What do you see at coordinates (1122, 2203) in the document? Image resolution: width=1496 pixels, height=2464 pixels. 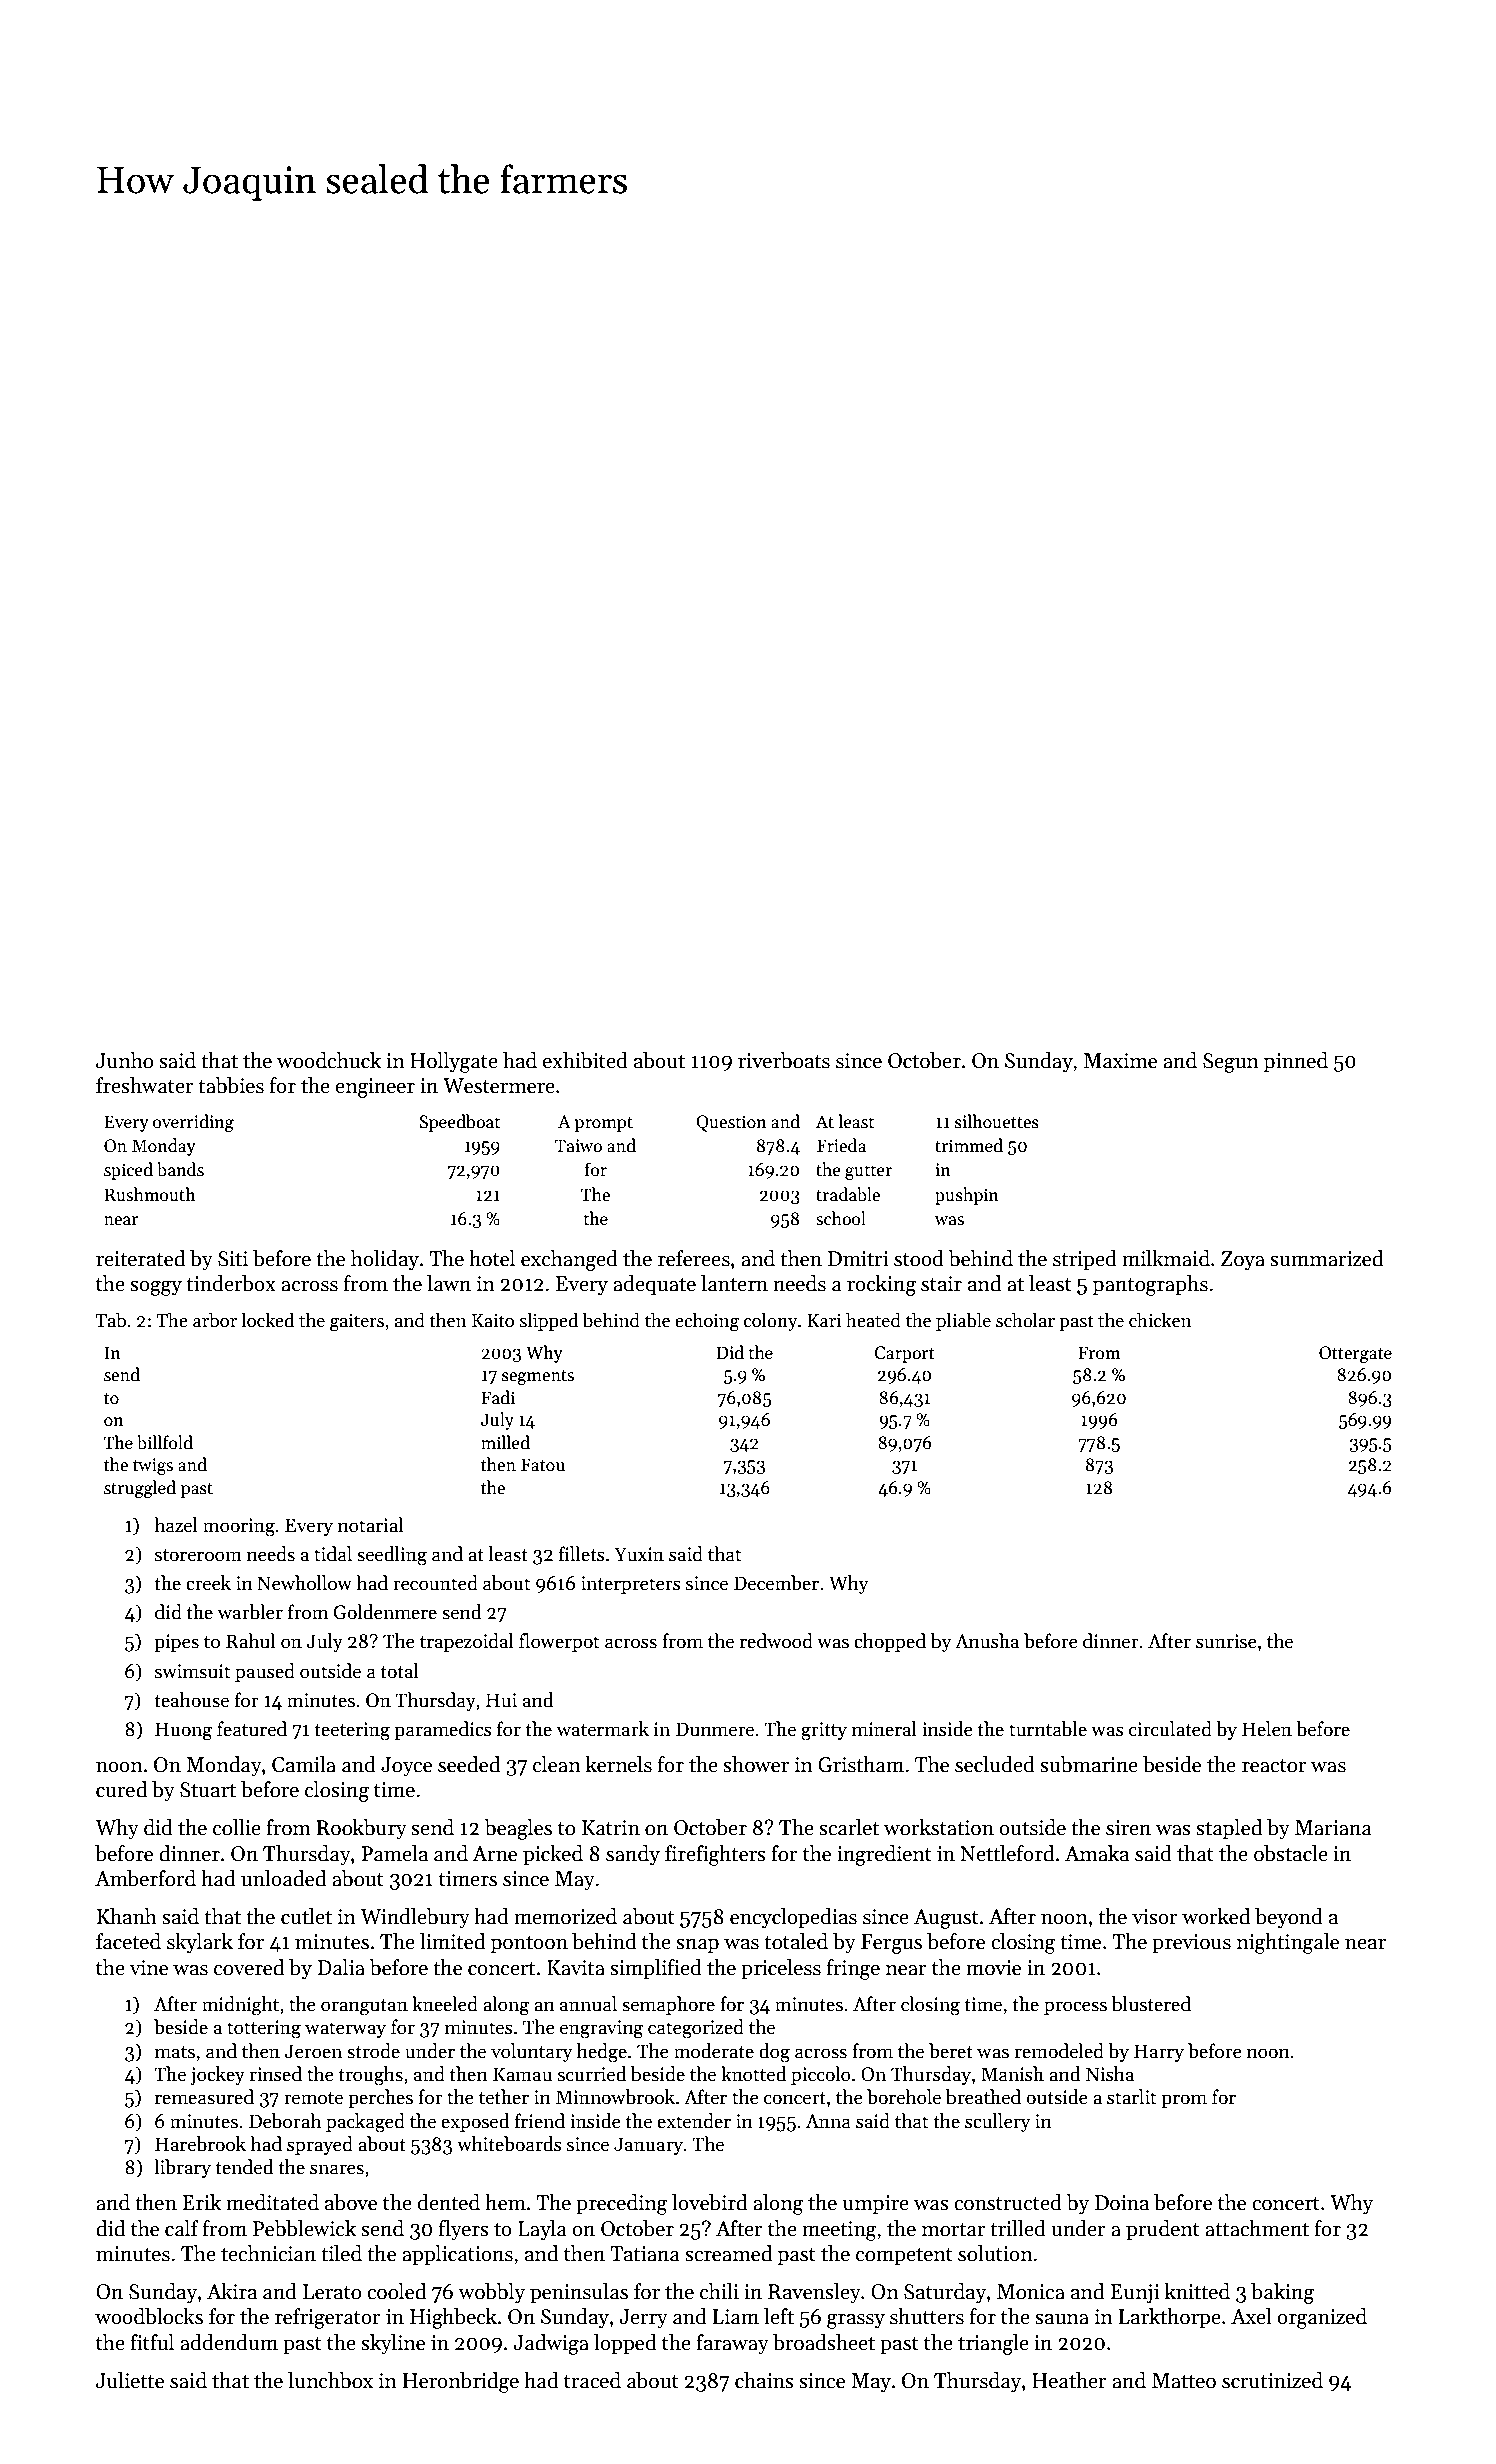 I see `Doina` at bounding box center [1122, 2203].
